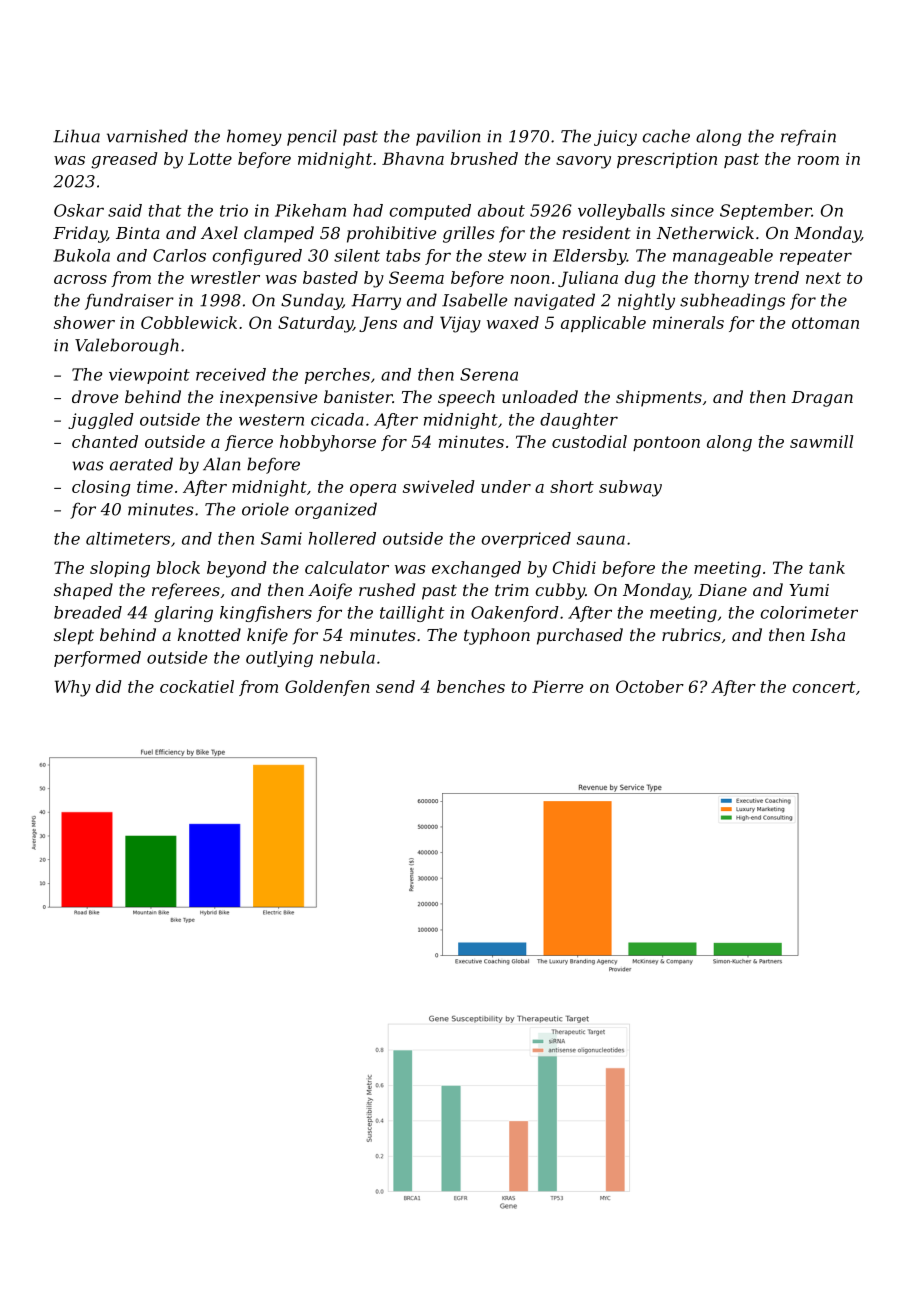 The width and height of the image is (924, 1311). I want to click on Lihua, so click(76, 136).
